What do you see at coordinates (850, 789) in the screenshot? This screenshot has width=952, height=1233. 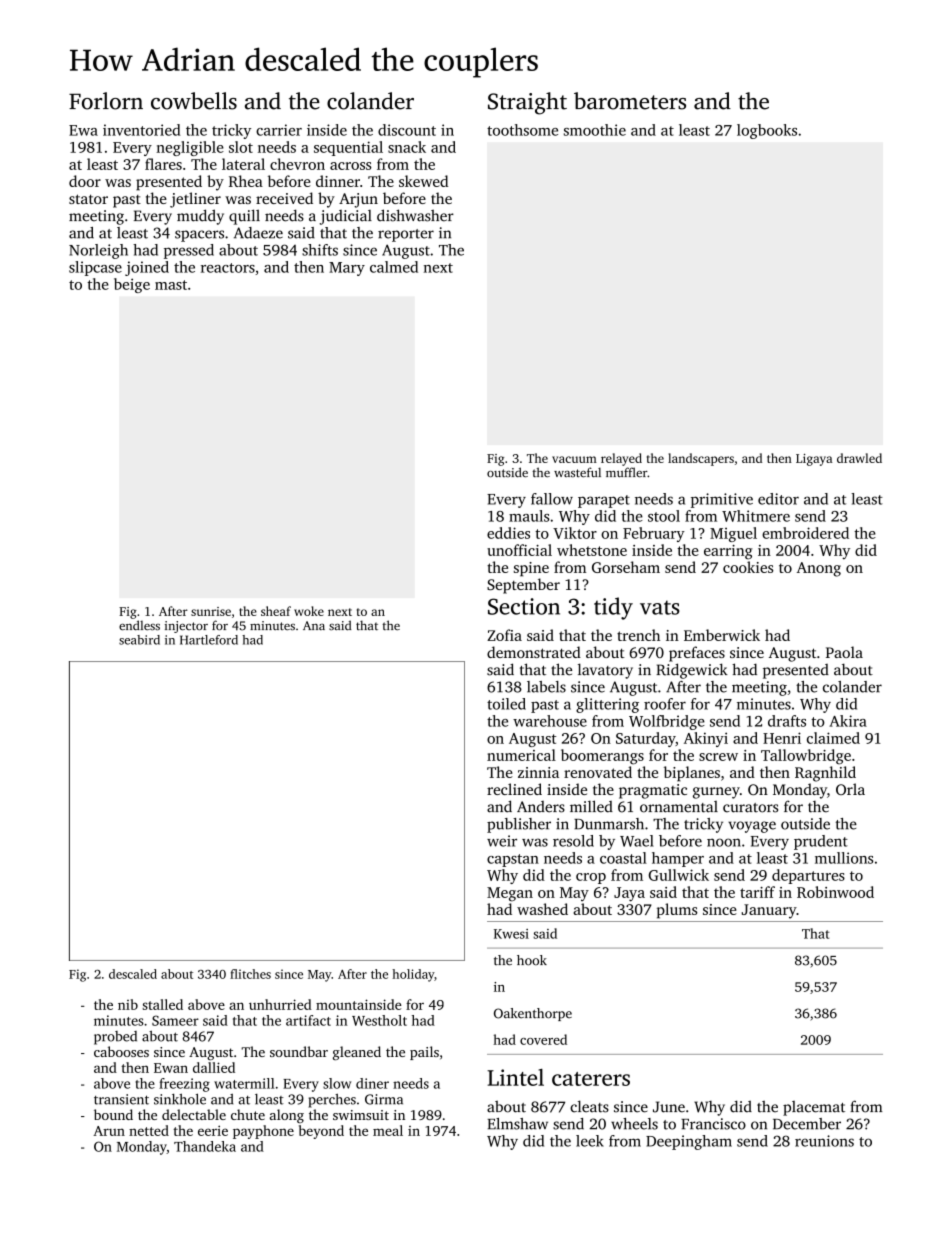 I see `Orla` at bounding box center [850, 789].
